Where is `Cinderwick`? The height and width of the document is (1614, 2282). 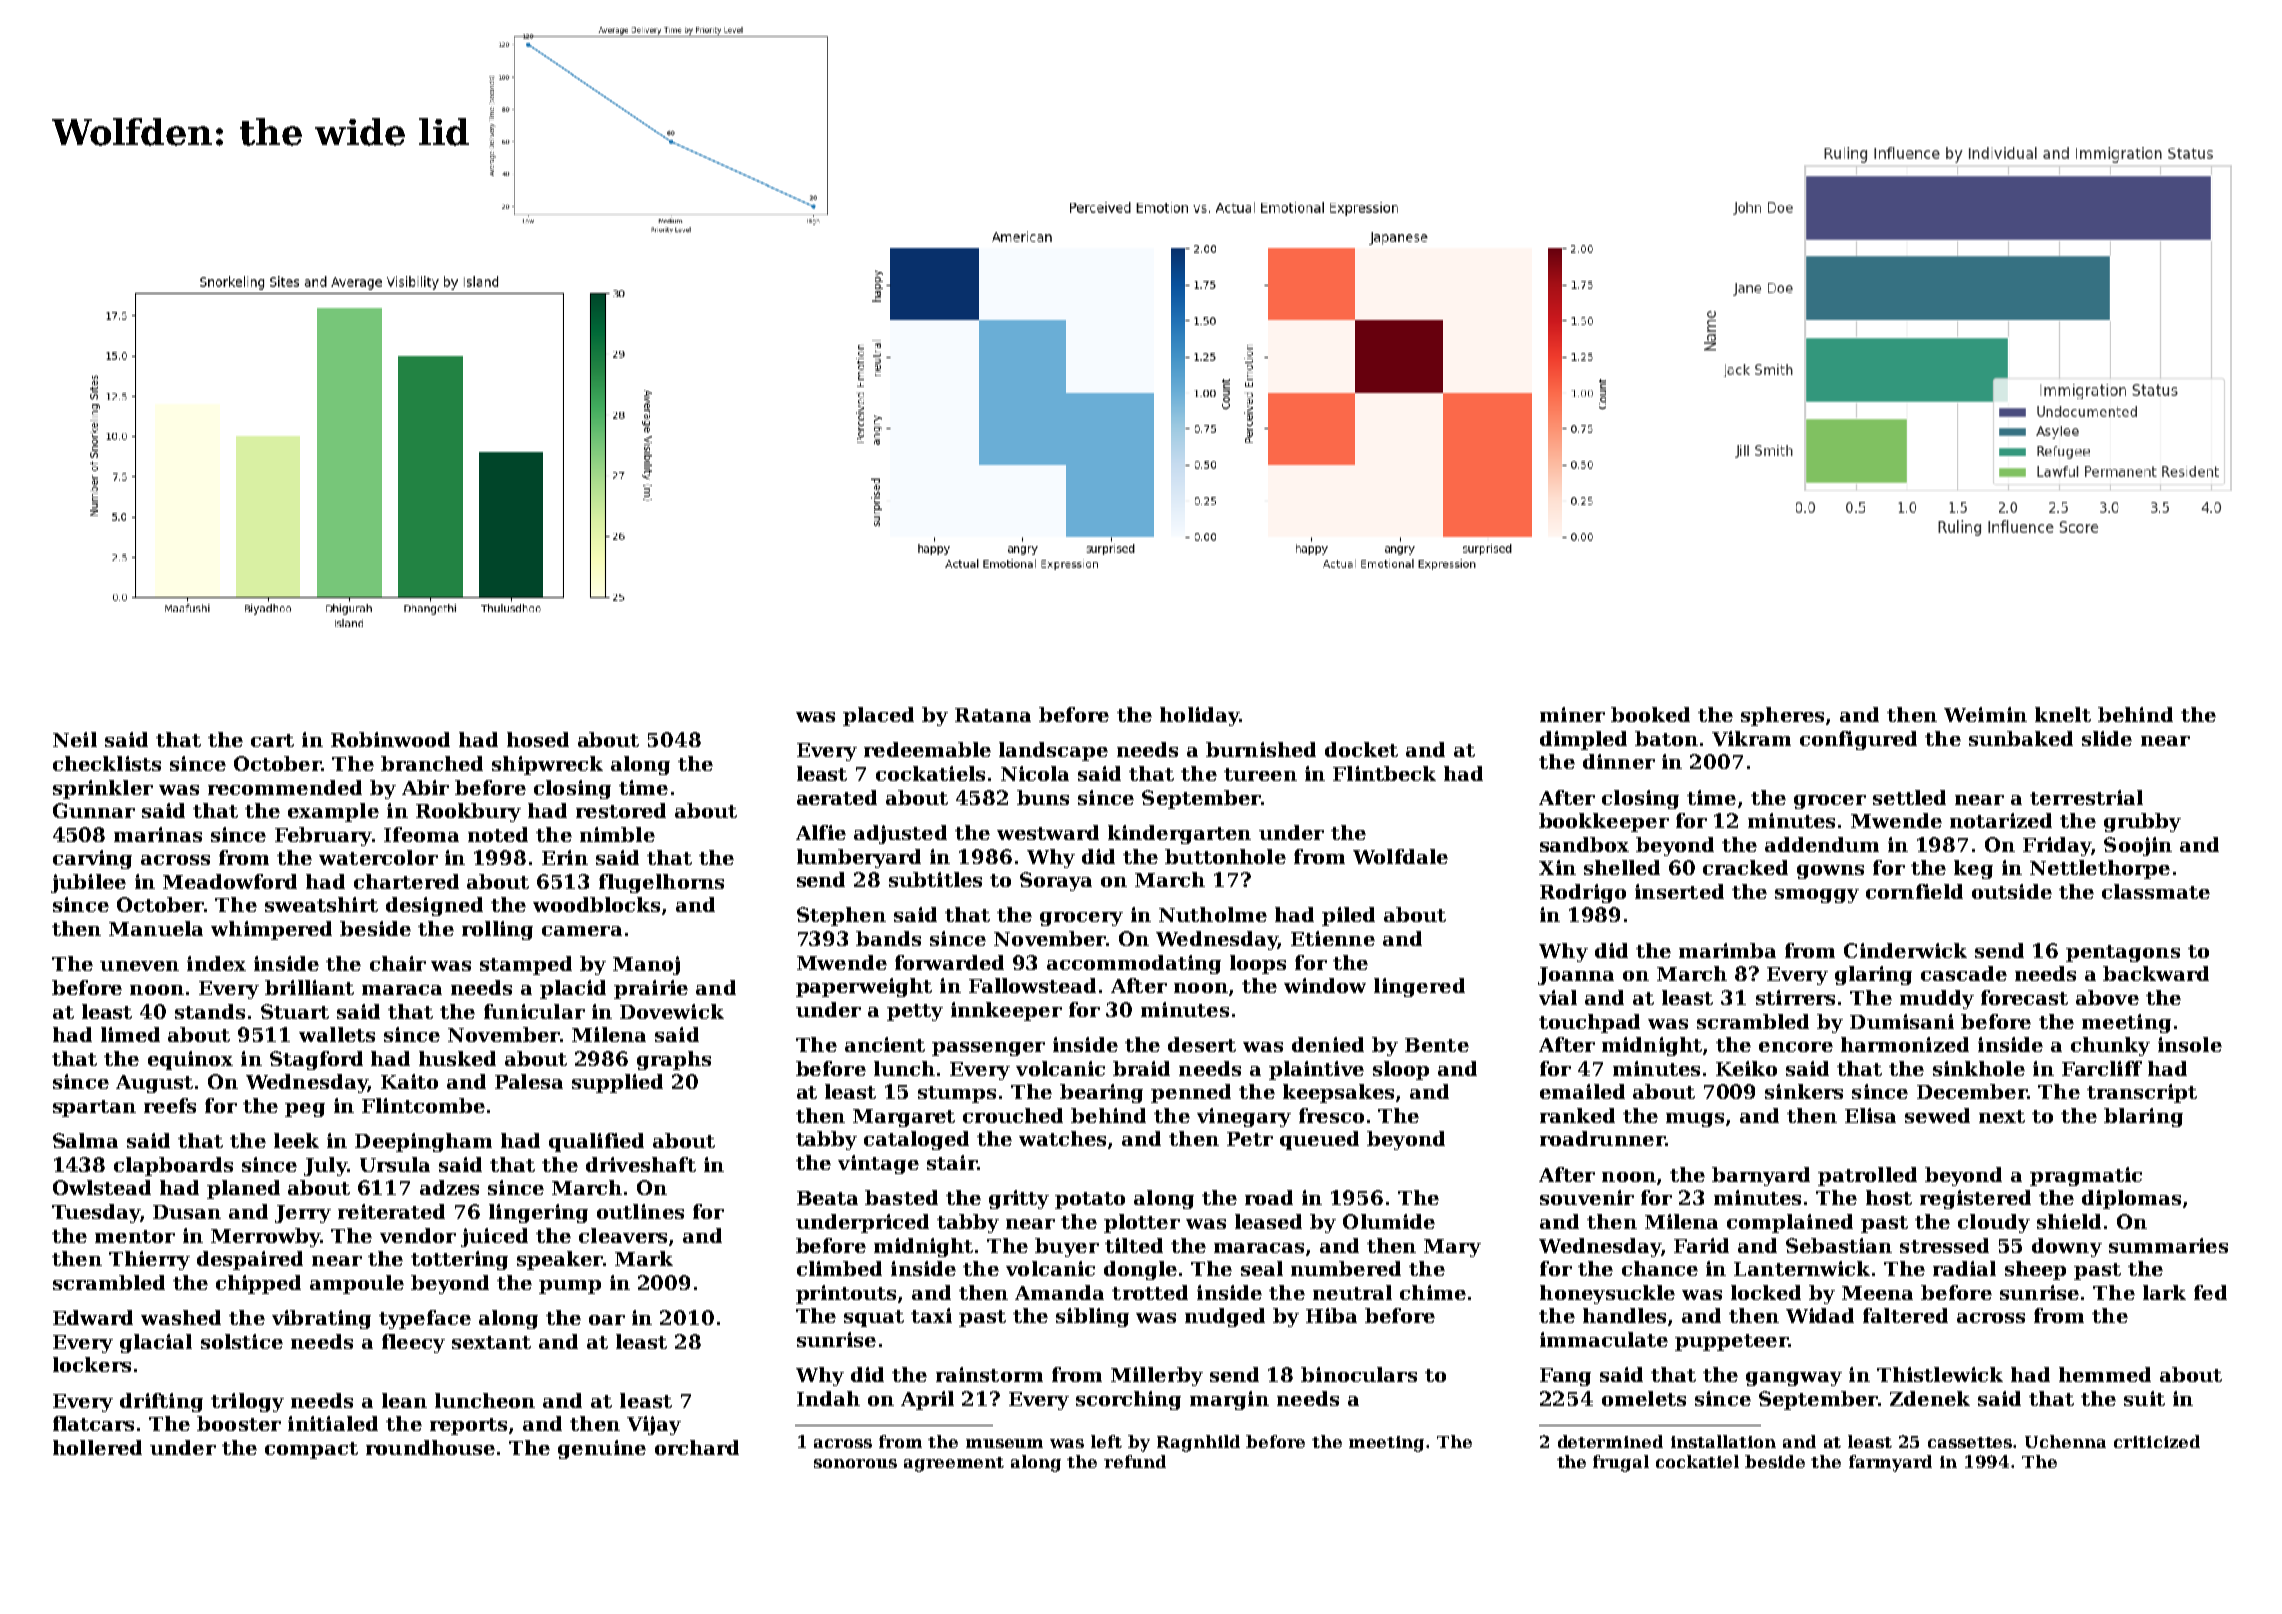
Cinderwick is located at coordinates (1905, 950).
